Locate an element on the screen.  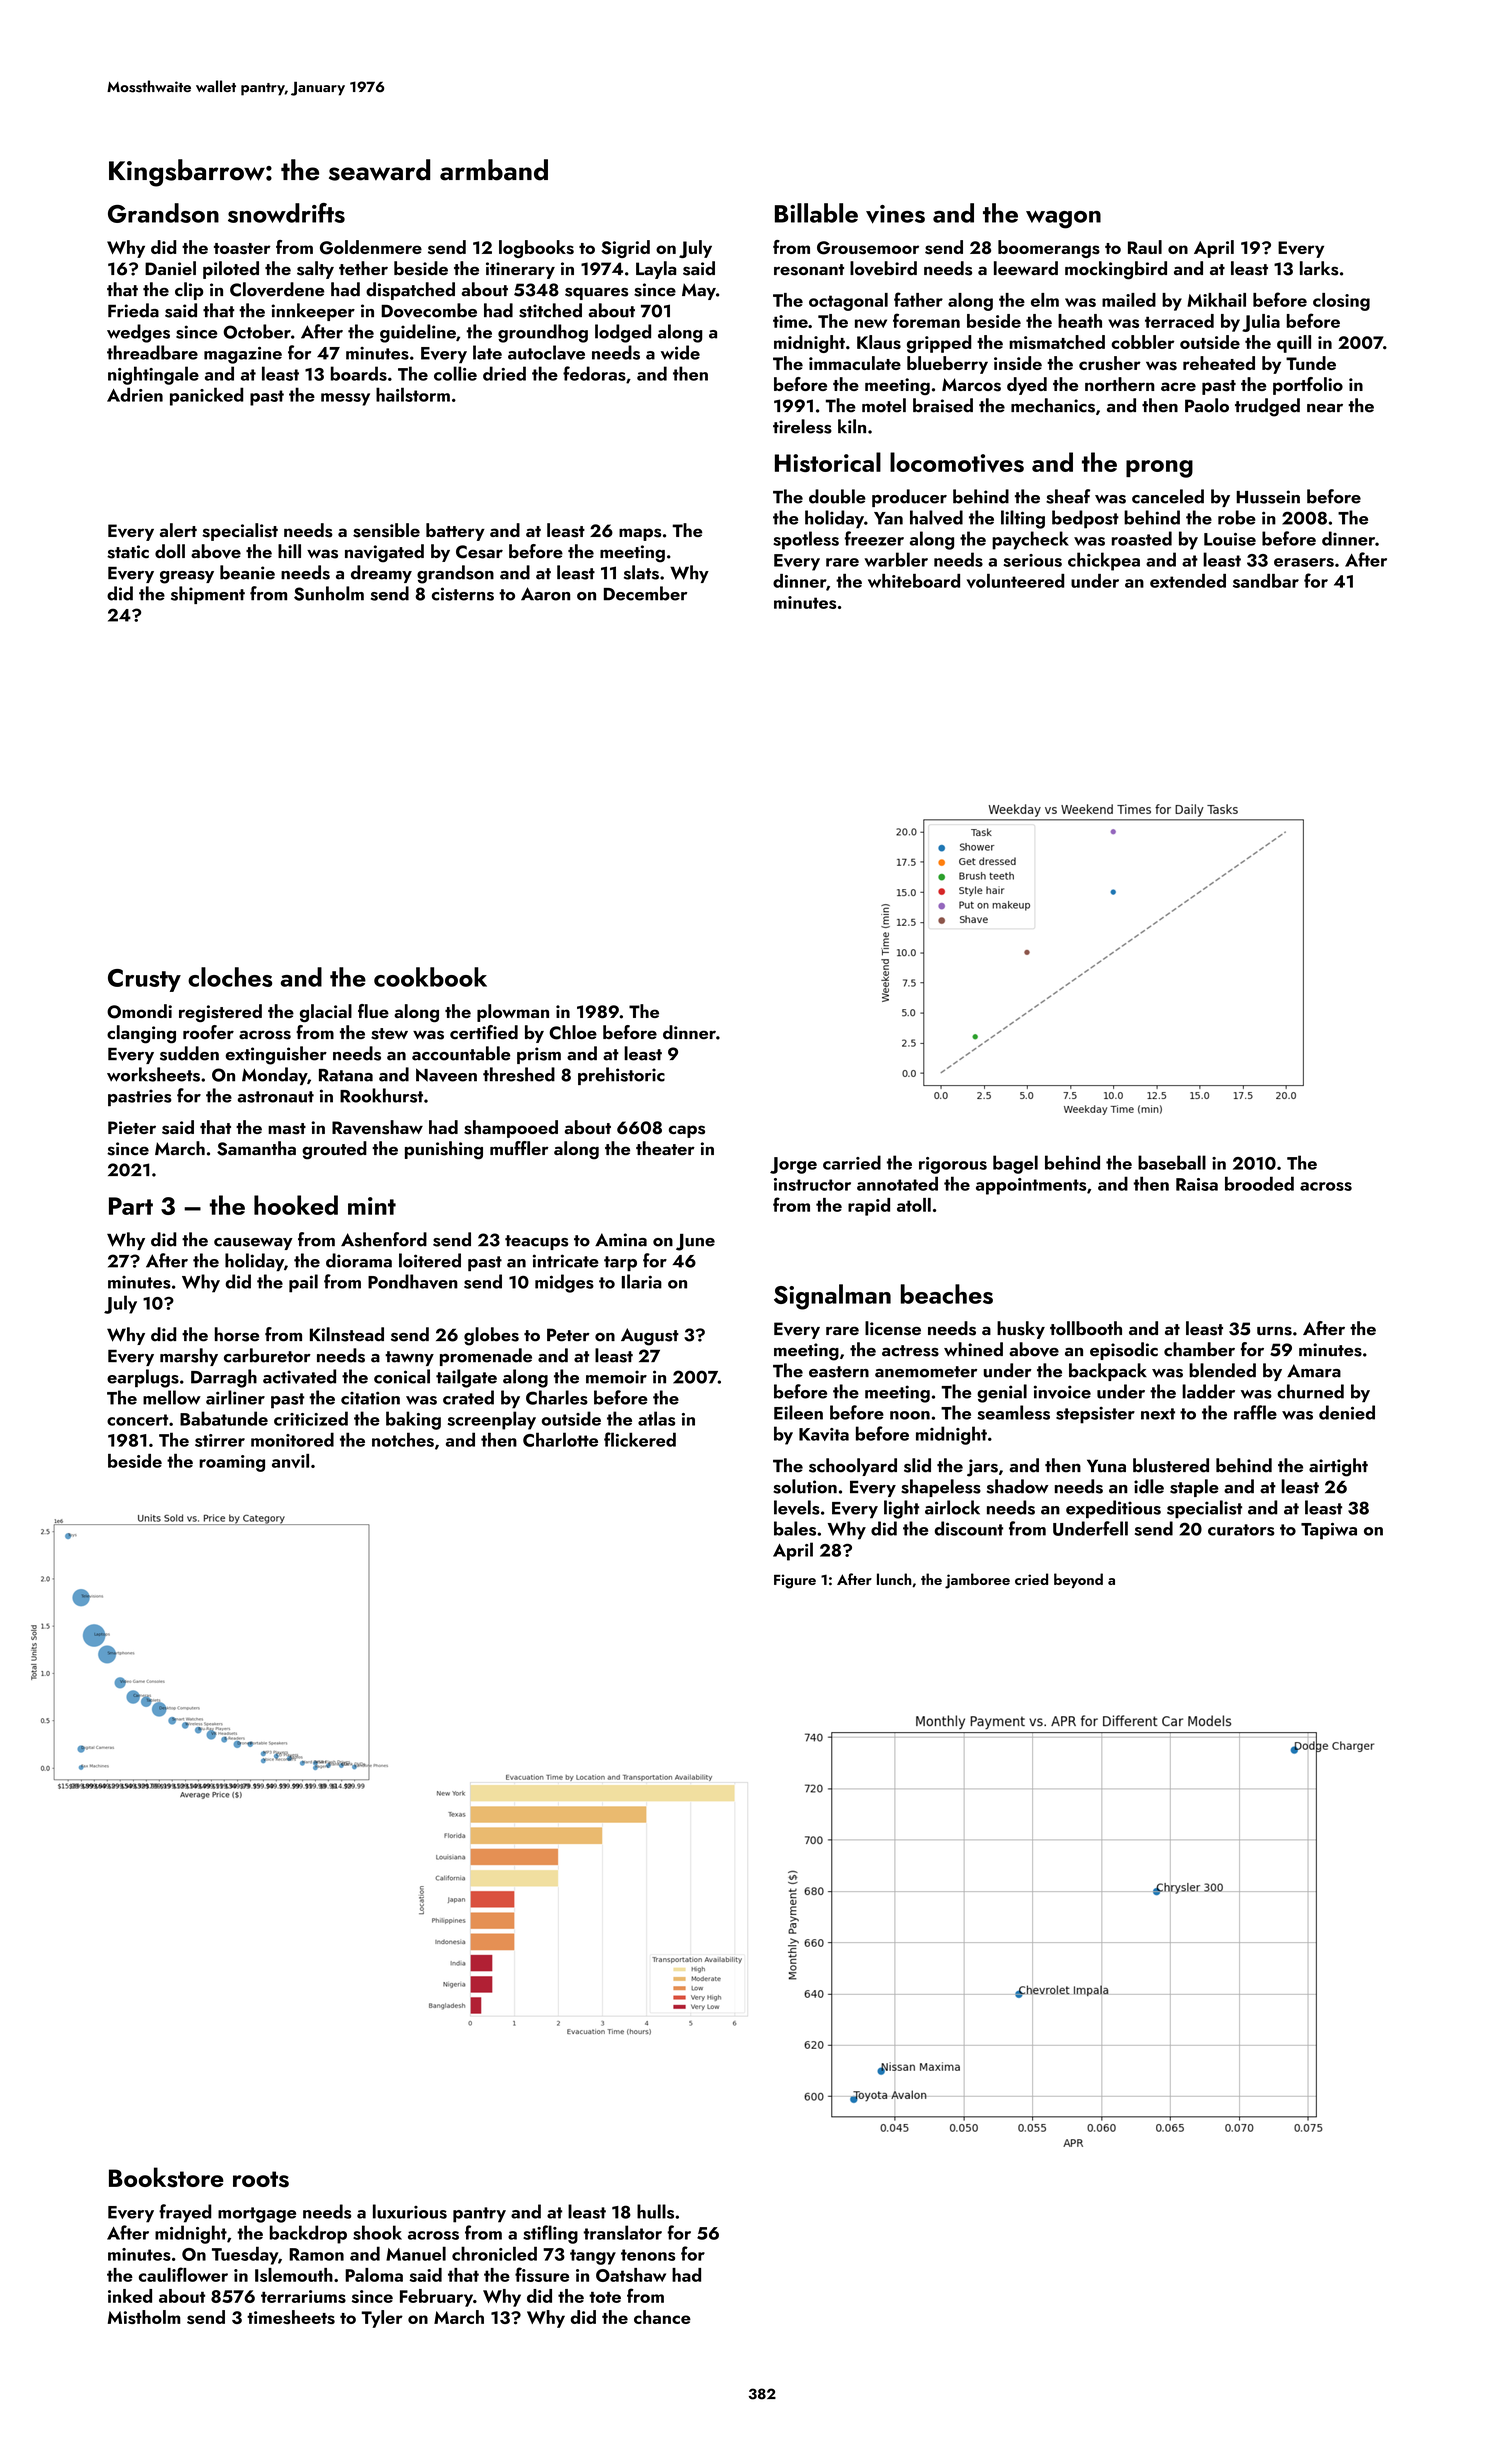
Goldenmere is located at coordinates (371, 247).
